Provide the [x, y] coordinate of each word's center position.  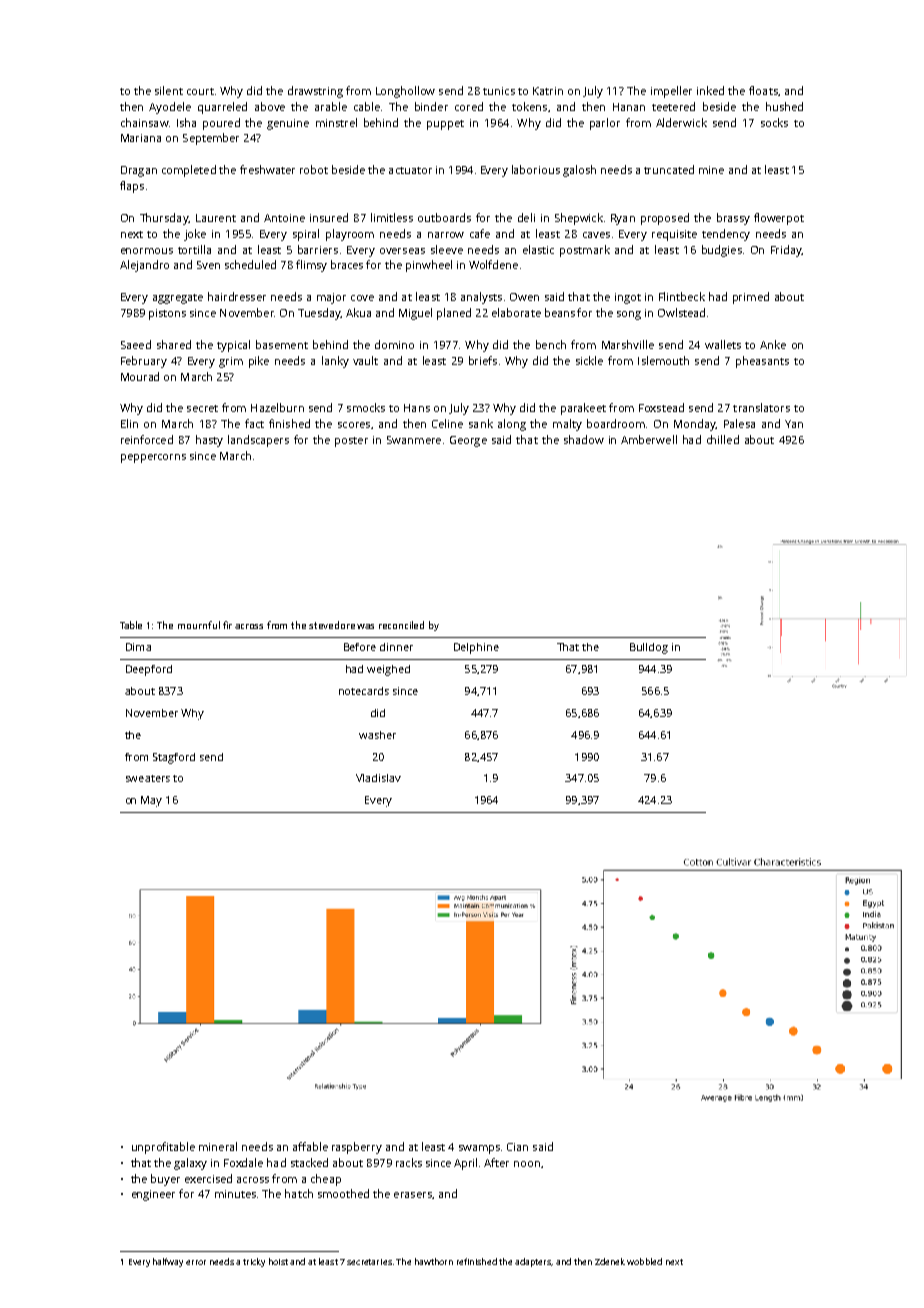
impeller [671, 92]
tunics [499, 91]
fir [227, 625]
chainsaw [144, 122]
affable [310, 1146]
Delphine [476, 648]
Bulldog [649, 648]
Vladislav [378, 778]
